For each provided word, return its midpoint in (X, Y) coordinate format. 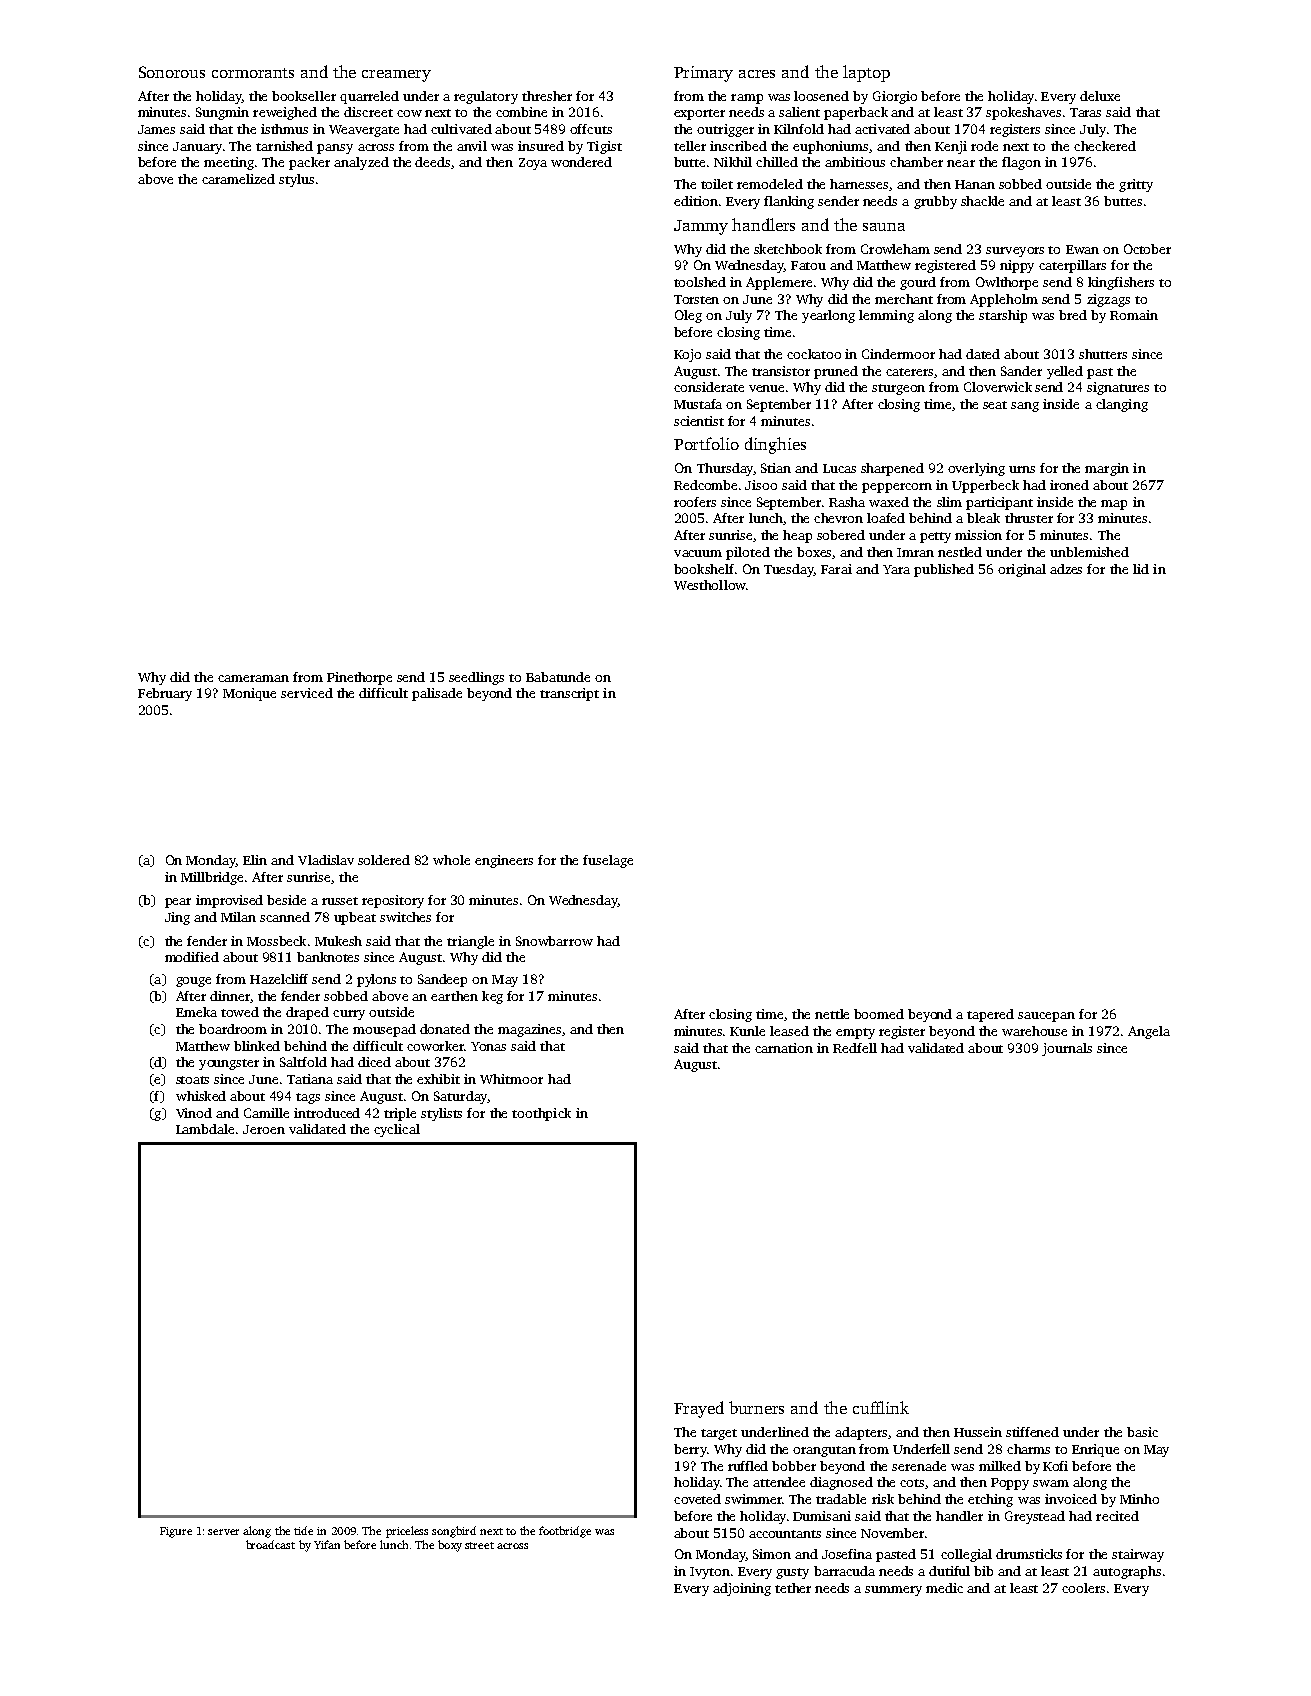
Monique (249, 694)
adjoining (742, 1589)
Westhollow (710, 585)
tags (308, 1098)
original (1022, 570)
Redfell (855, 1048)
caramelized (238, 179)
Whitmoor (511, 1079)
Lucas (839, 468)
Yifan (327, 1544)
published (944, 570)
